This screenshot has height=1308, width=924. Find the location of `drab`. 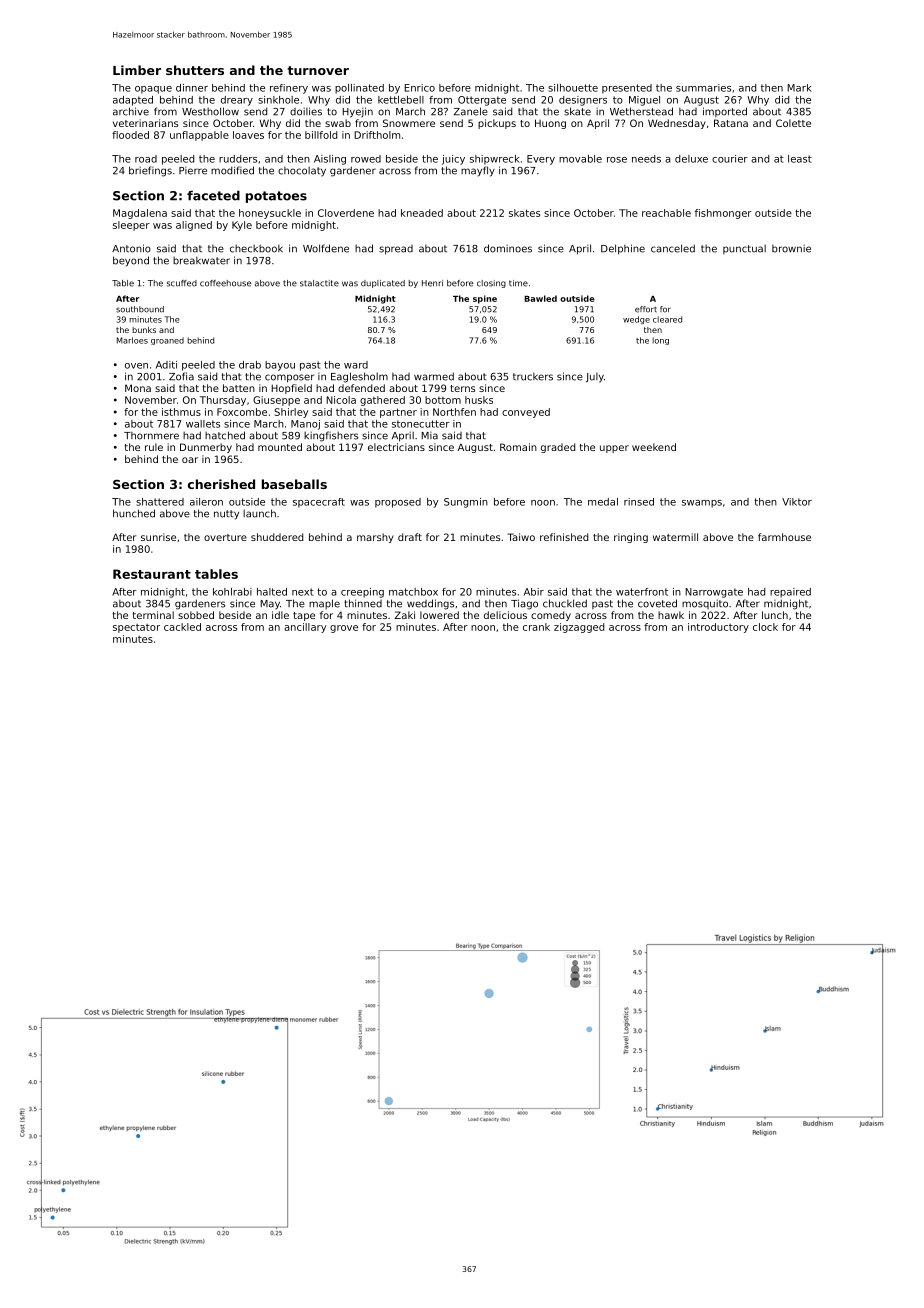

drab is located at coordinates (250, 365).
